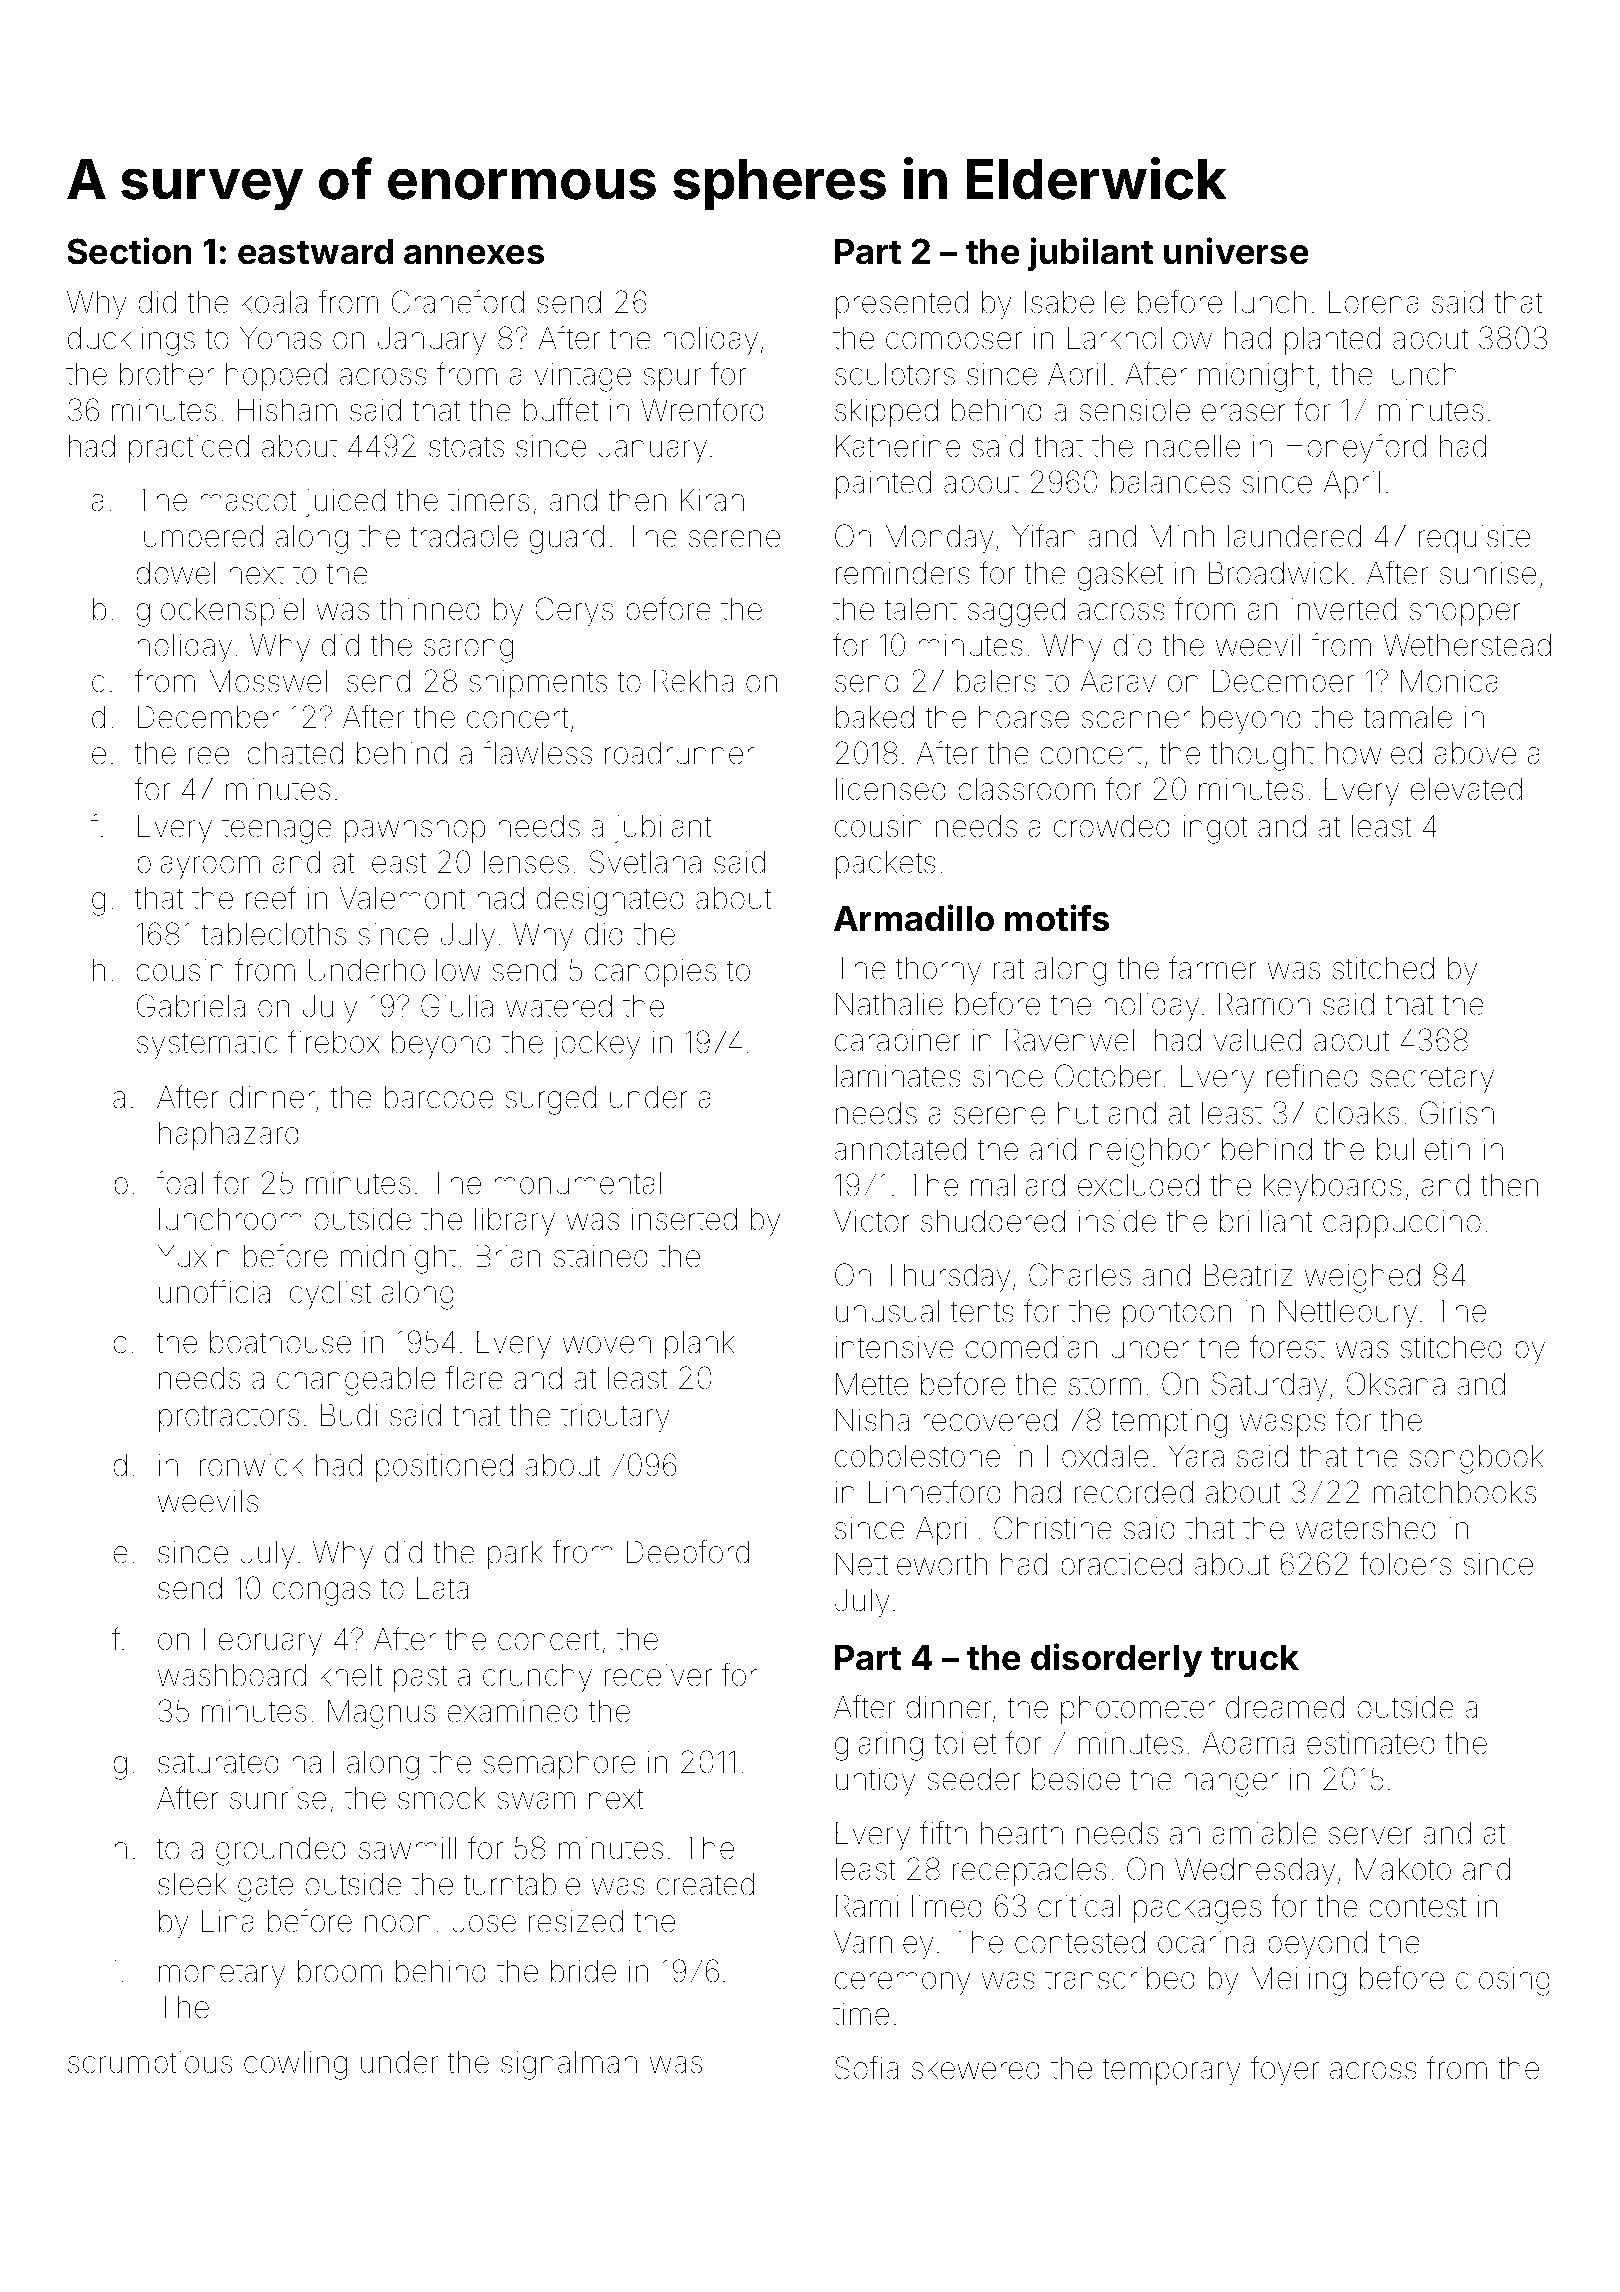 The image size is (1620, 2292). Describe the element at coordinates (1257, 1040) in the page. I see `valued` at that location.
